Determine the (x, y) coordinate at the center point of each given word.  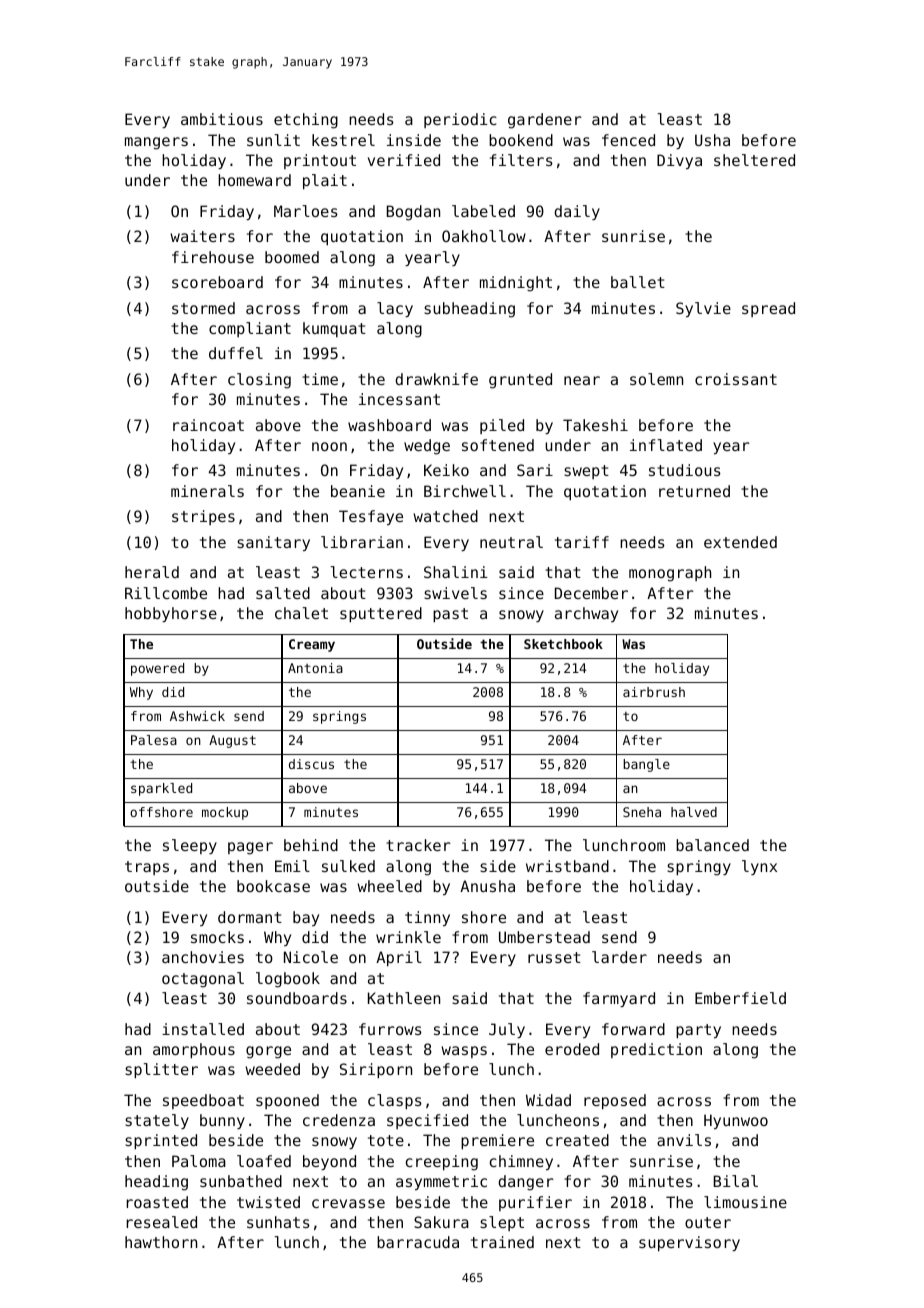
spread (768, 309)
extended (740, 542)
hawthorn (161, 1242)
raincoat (208, 425)
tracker (418, 845)
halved (694, 812)
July (507, 1030)
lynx (759, 867)
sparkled (161, 789)
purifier (535, 1203)
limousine (745, 1202)
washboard (389, 425)
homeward (254, 180)
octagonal (203, 980)
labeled (483, 211)
